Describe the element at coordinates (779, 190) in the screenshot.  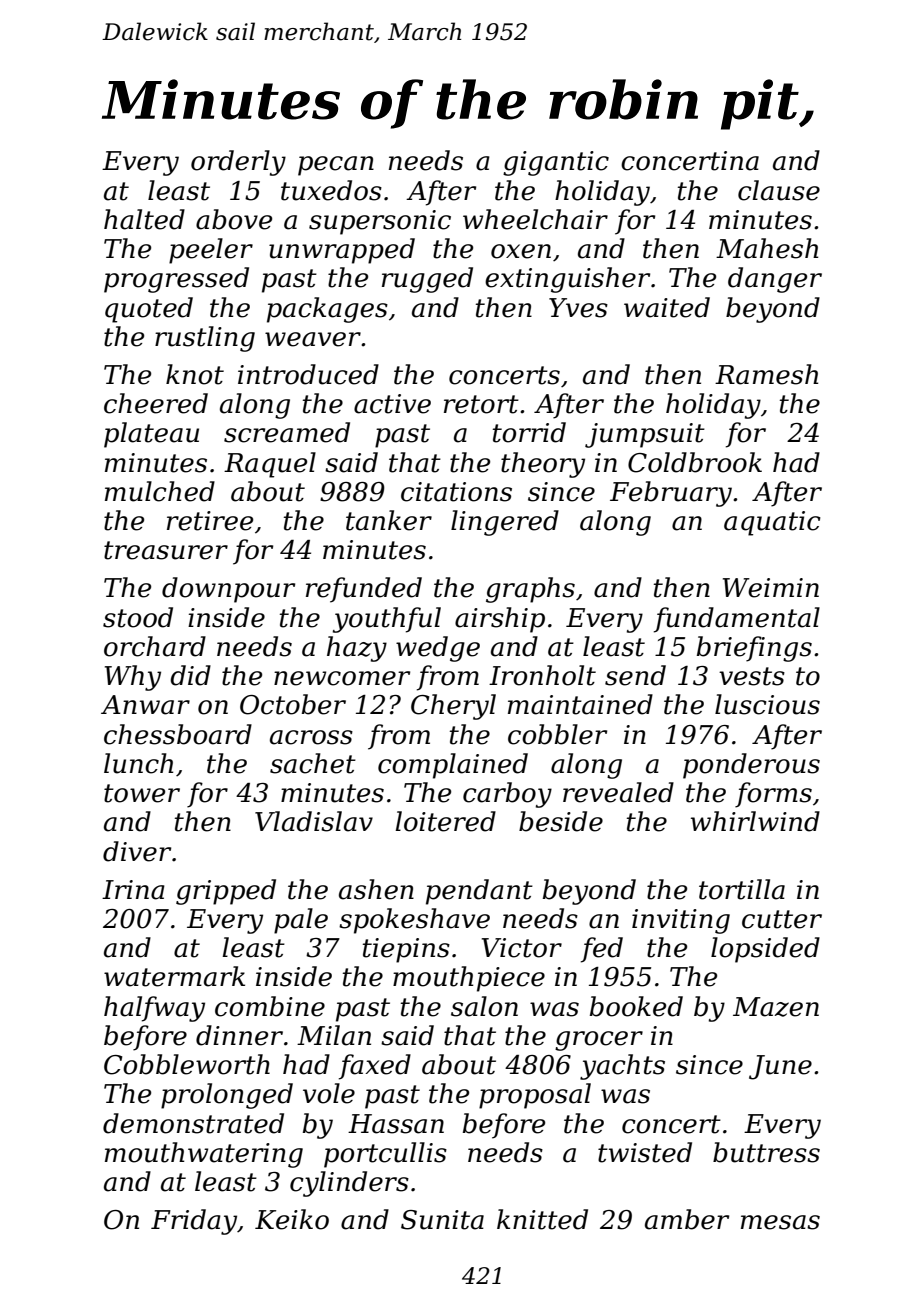
I see `clause` at that location.
